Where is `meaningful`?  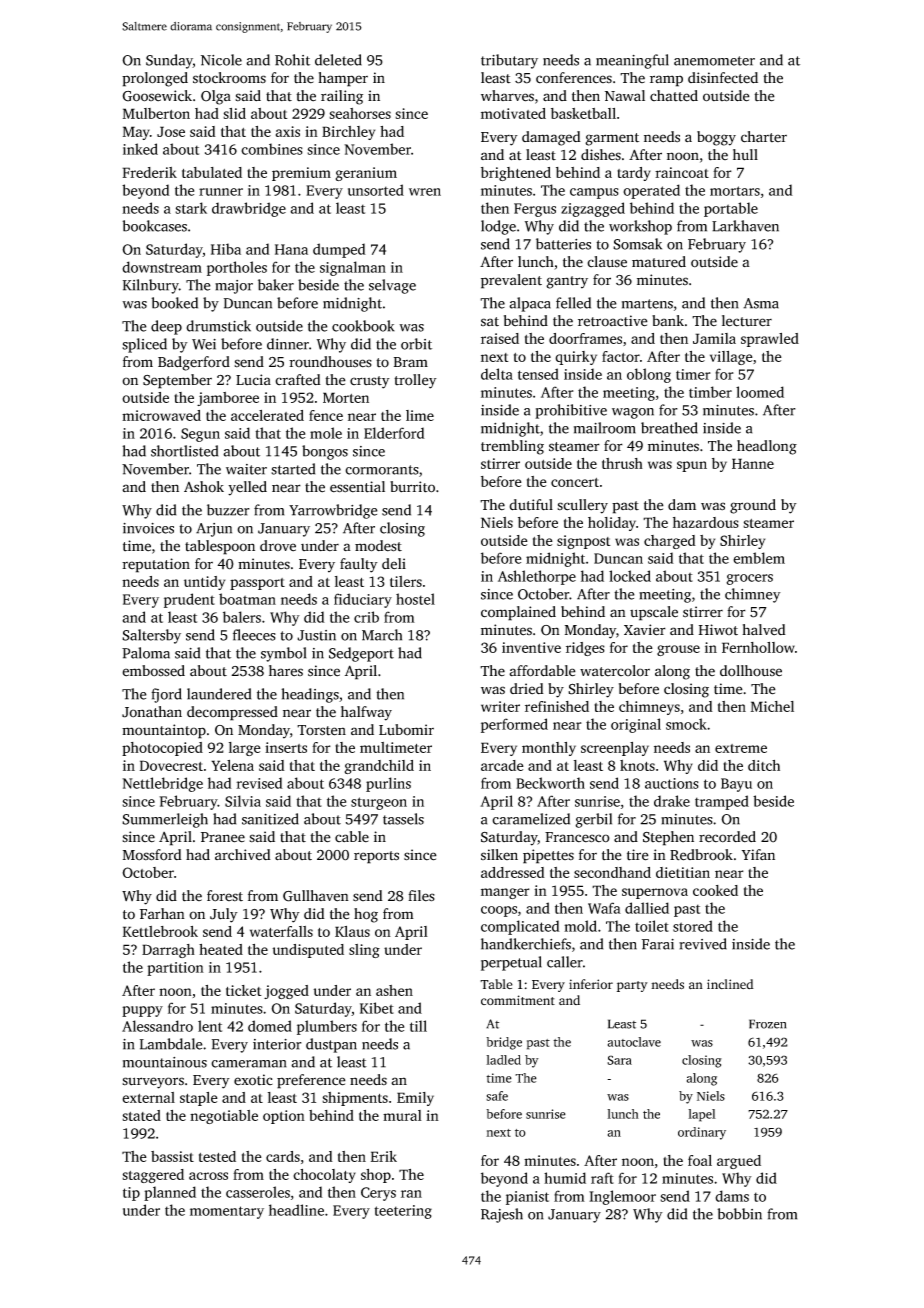 meaningful is located at coordinates (632, 61).
